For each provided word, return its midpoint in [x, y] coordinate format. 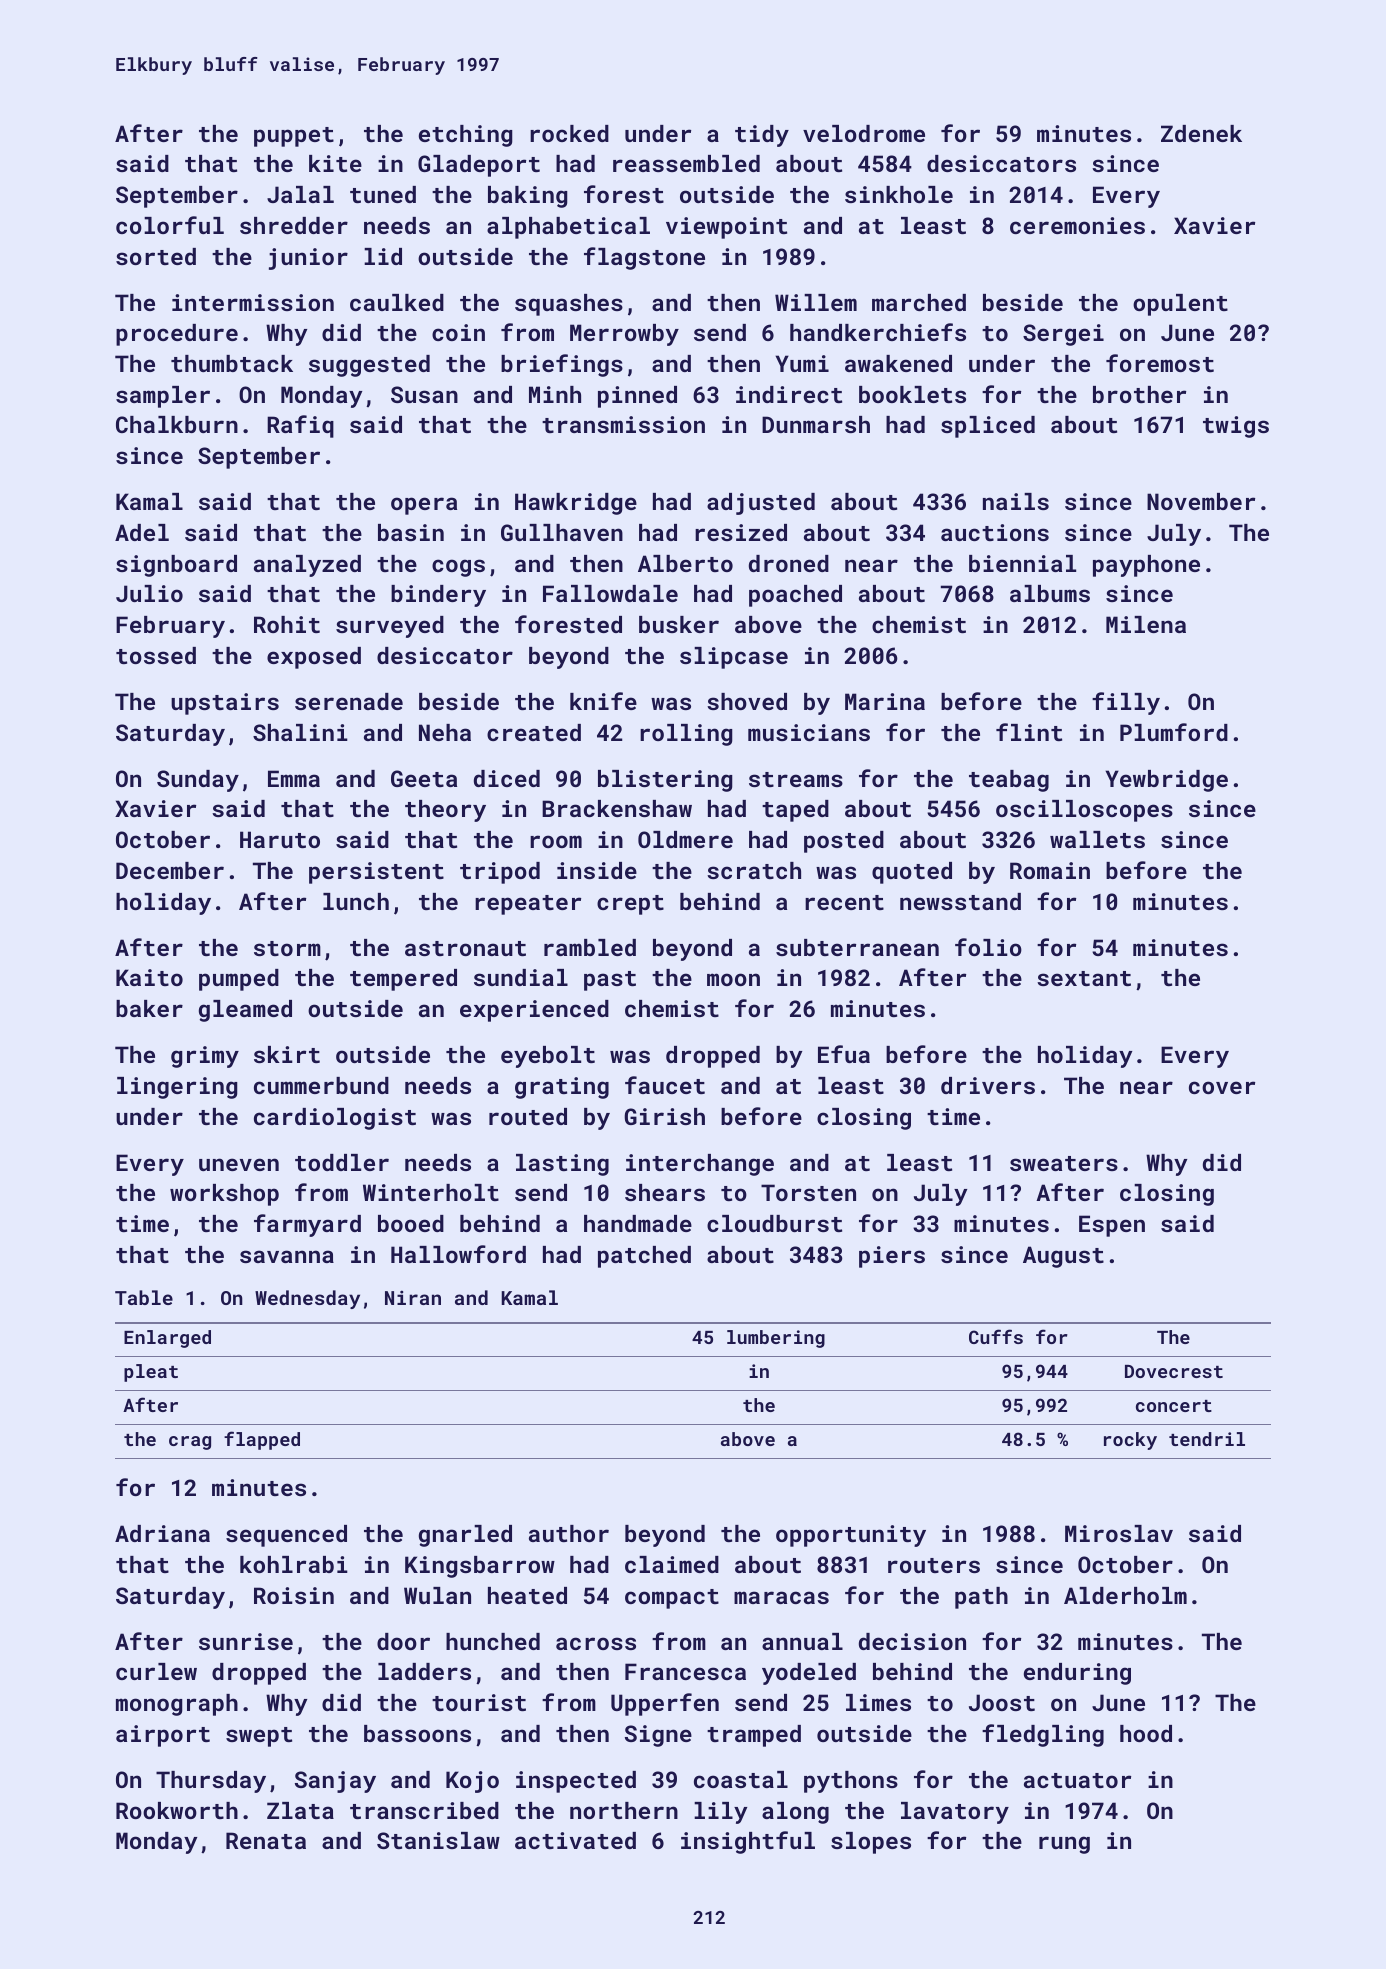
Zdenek [1201, 133]
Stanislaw [438, 1840]
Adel [142, 532]
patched [644, 1257]
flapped [262, 1440]
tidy [762, 136]
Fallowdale [610, 593]
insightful [748, 1842]
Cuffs [996, 1336]
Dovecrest [1174, 1371]
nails [1016, 501]
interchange [700, 1165]
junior [308, 259]
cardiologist [335, 1119]
